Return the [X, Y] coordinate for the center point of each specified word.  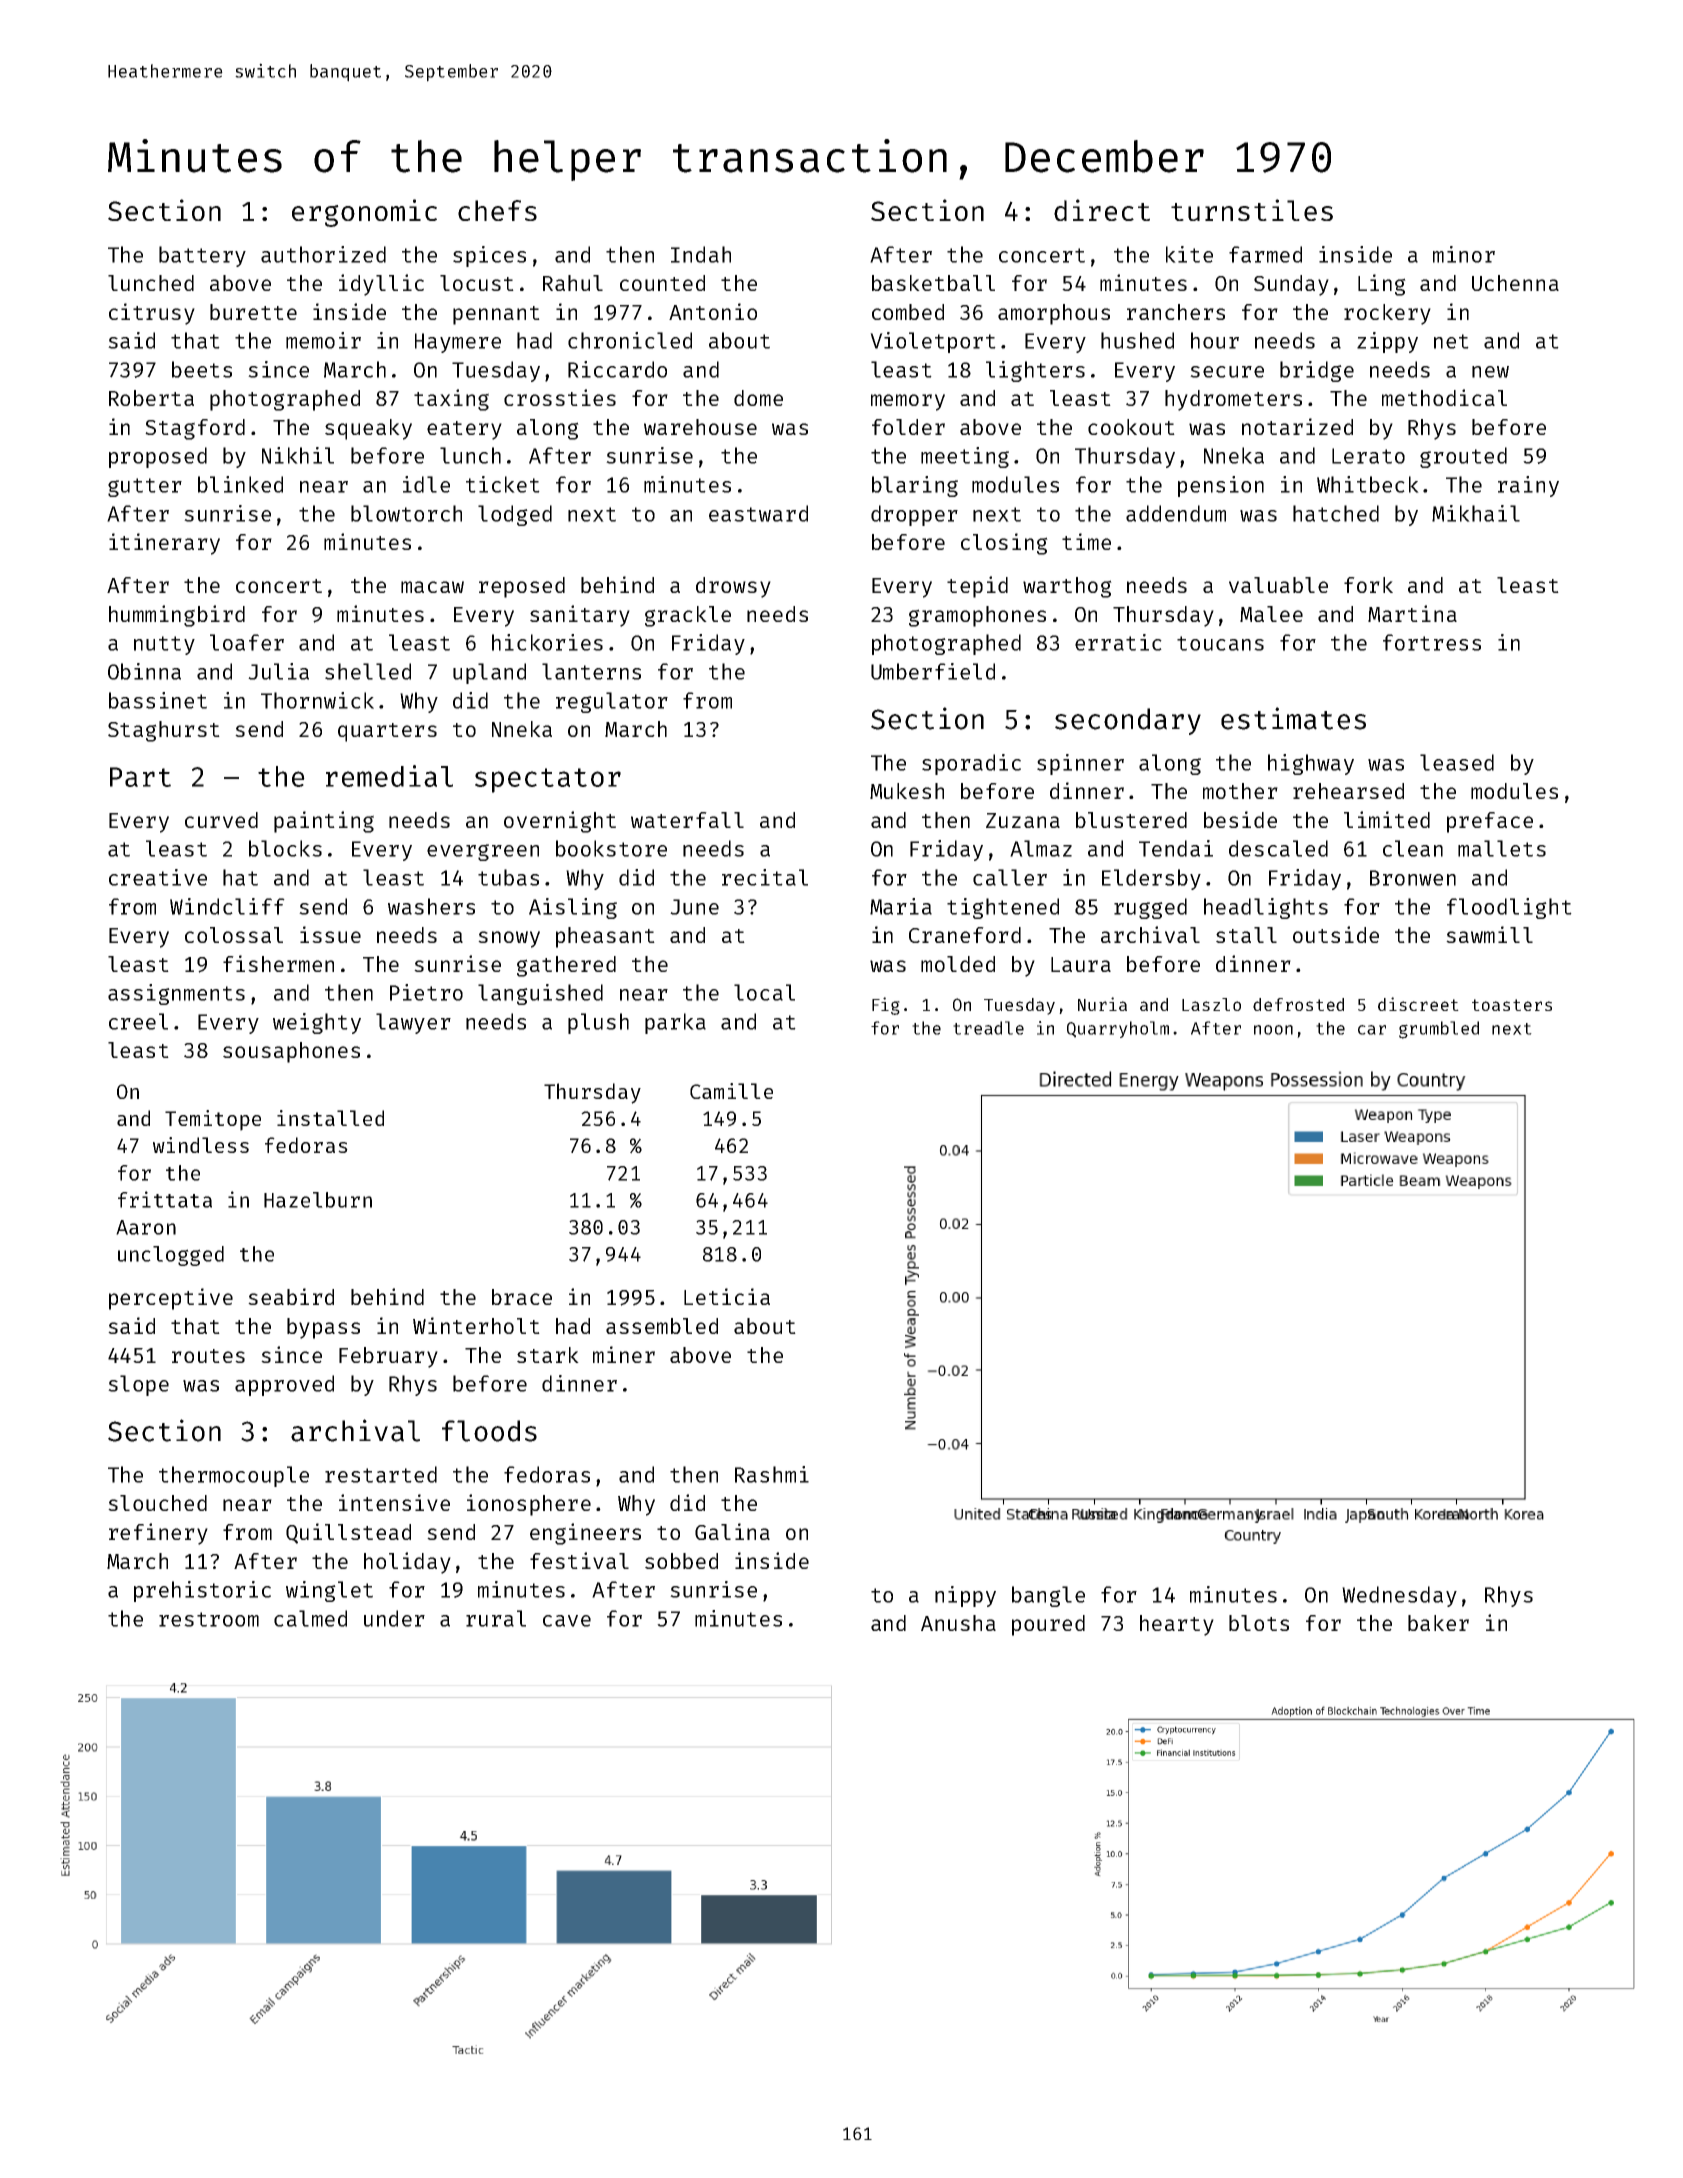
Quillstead [348, 1533]
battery [202, 256]
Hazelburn [318, 1200]
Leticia [727, 1296]
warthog [1067, 587]
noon [1273, 1030]
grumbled [1439, 1030]
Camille [731, 1091]
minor [1464, 254]
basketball [933, 283]
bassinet [158, 700]
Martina [1412, 613]
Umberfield [933, 671]
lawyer [413, 1023]
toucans [1220, 643]
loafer [247, 642]
